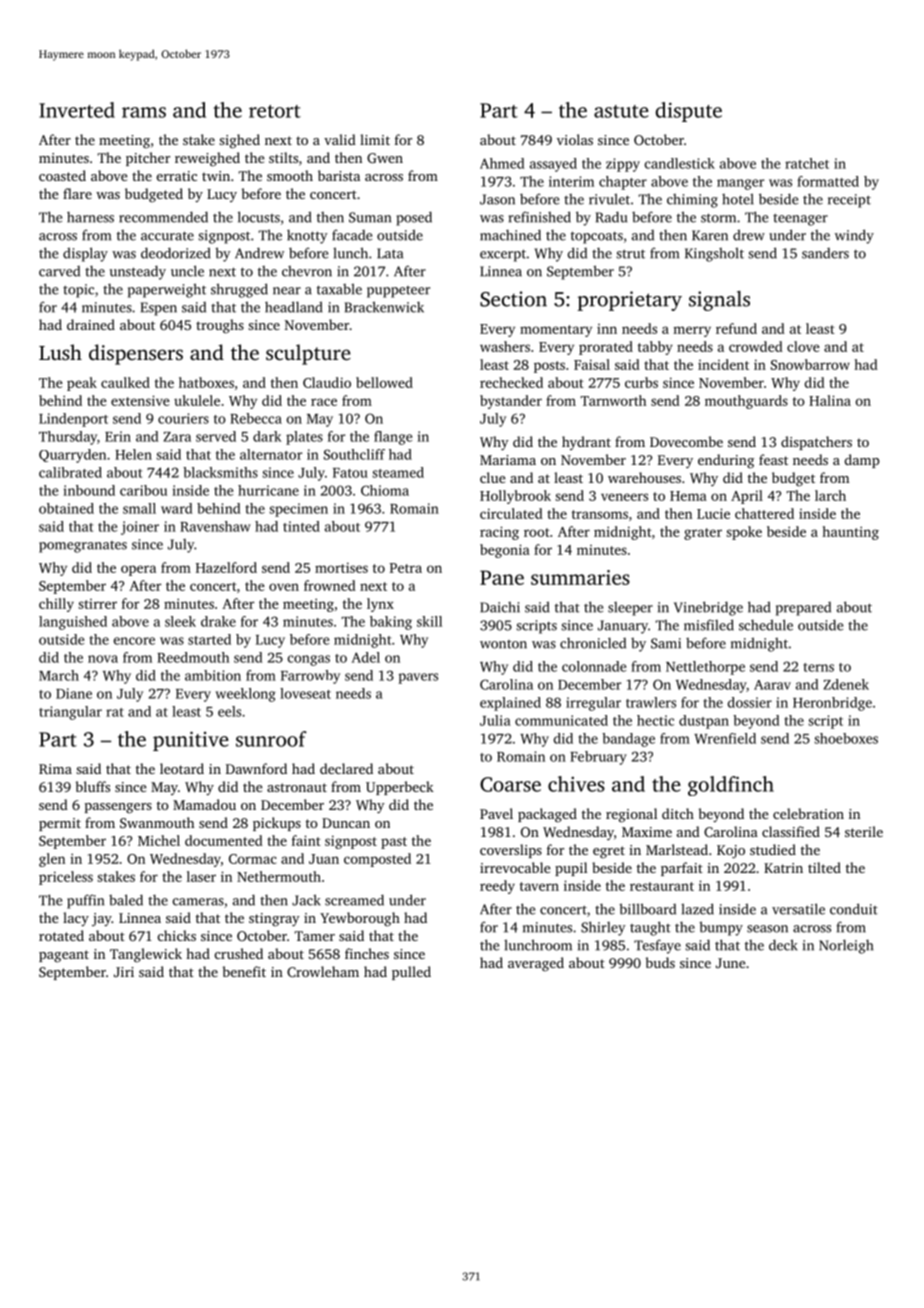 Image resolution: width=924 pixels, height=1308 pixels. Describe the element at coordinates (803, 609) in the image. I see `prepared` at that location.
